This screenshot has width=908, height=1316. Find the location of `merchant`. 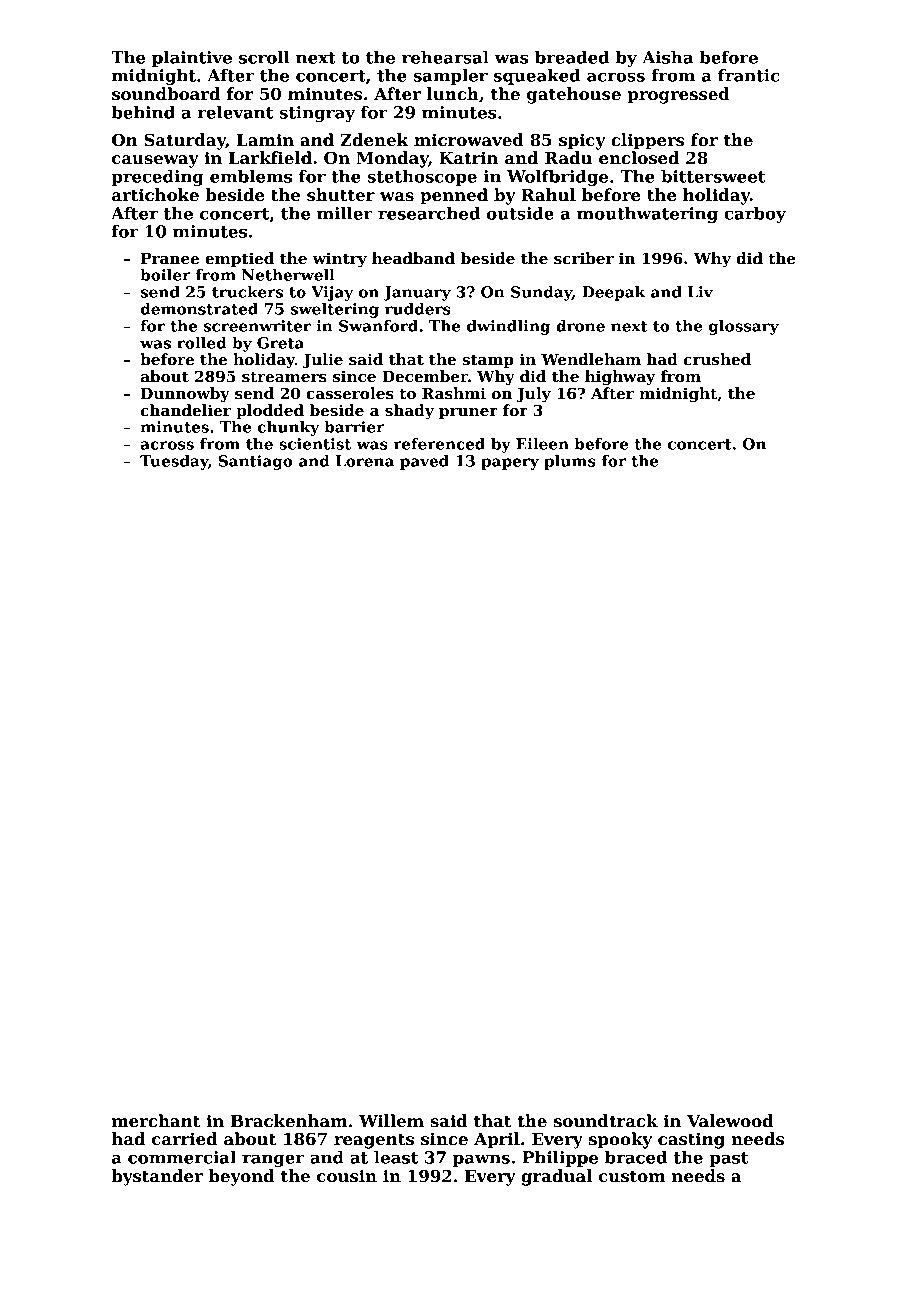

merchant is located at coordinates (156, 1121).
